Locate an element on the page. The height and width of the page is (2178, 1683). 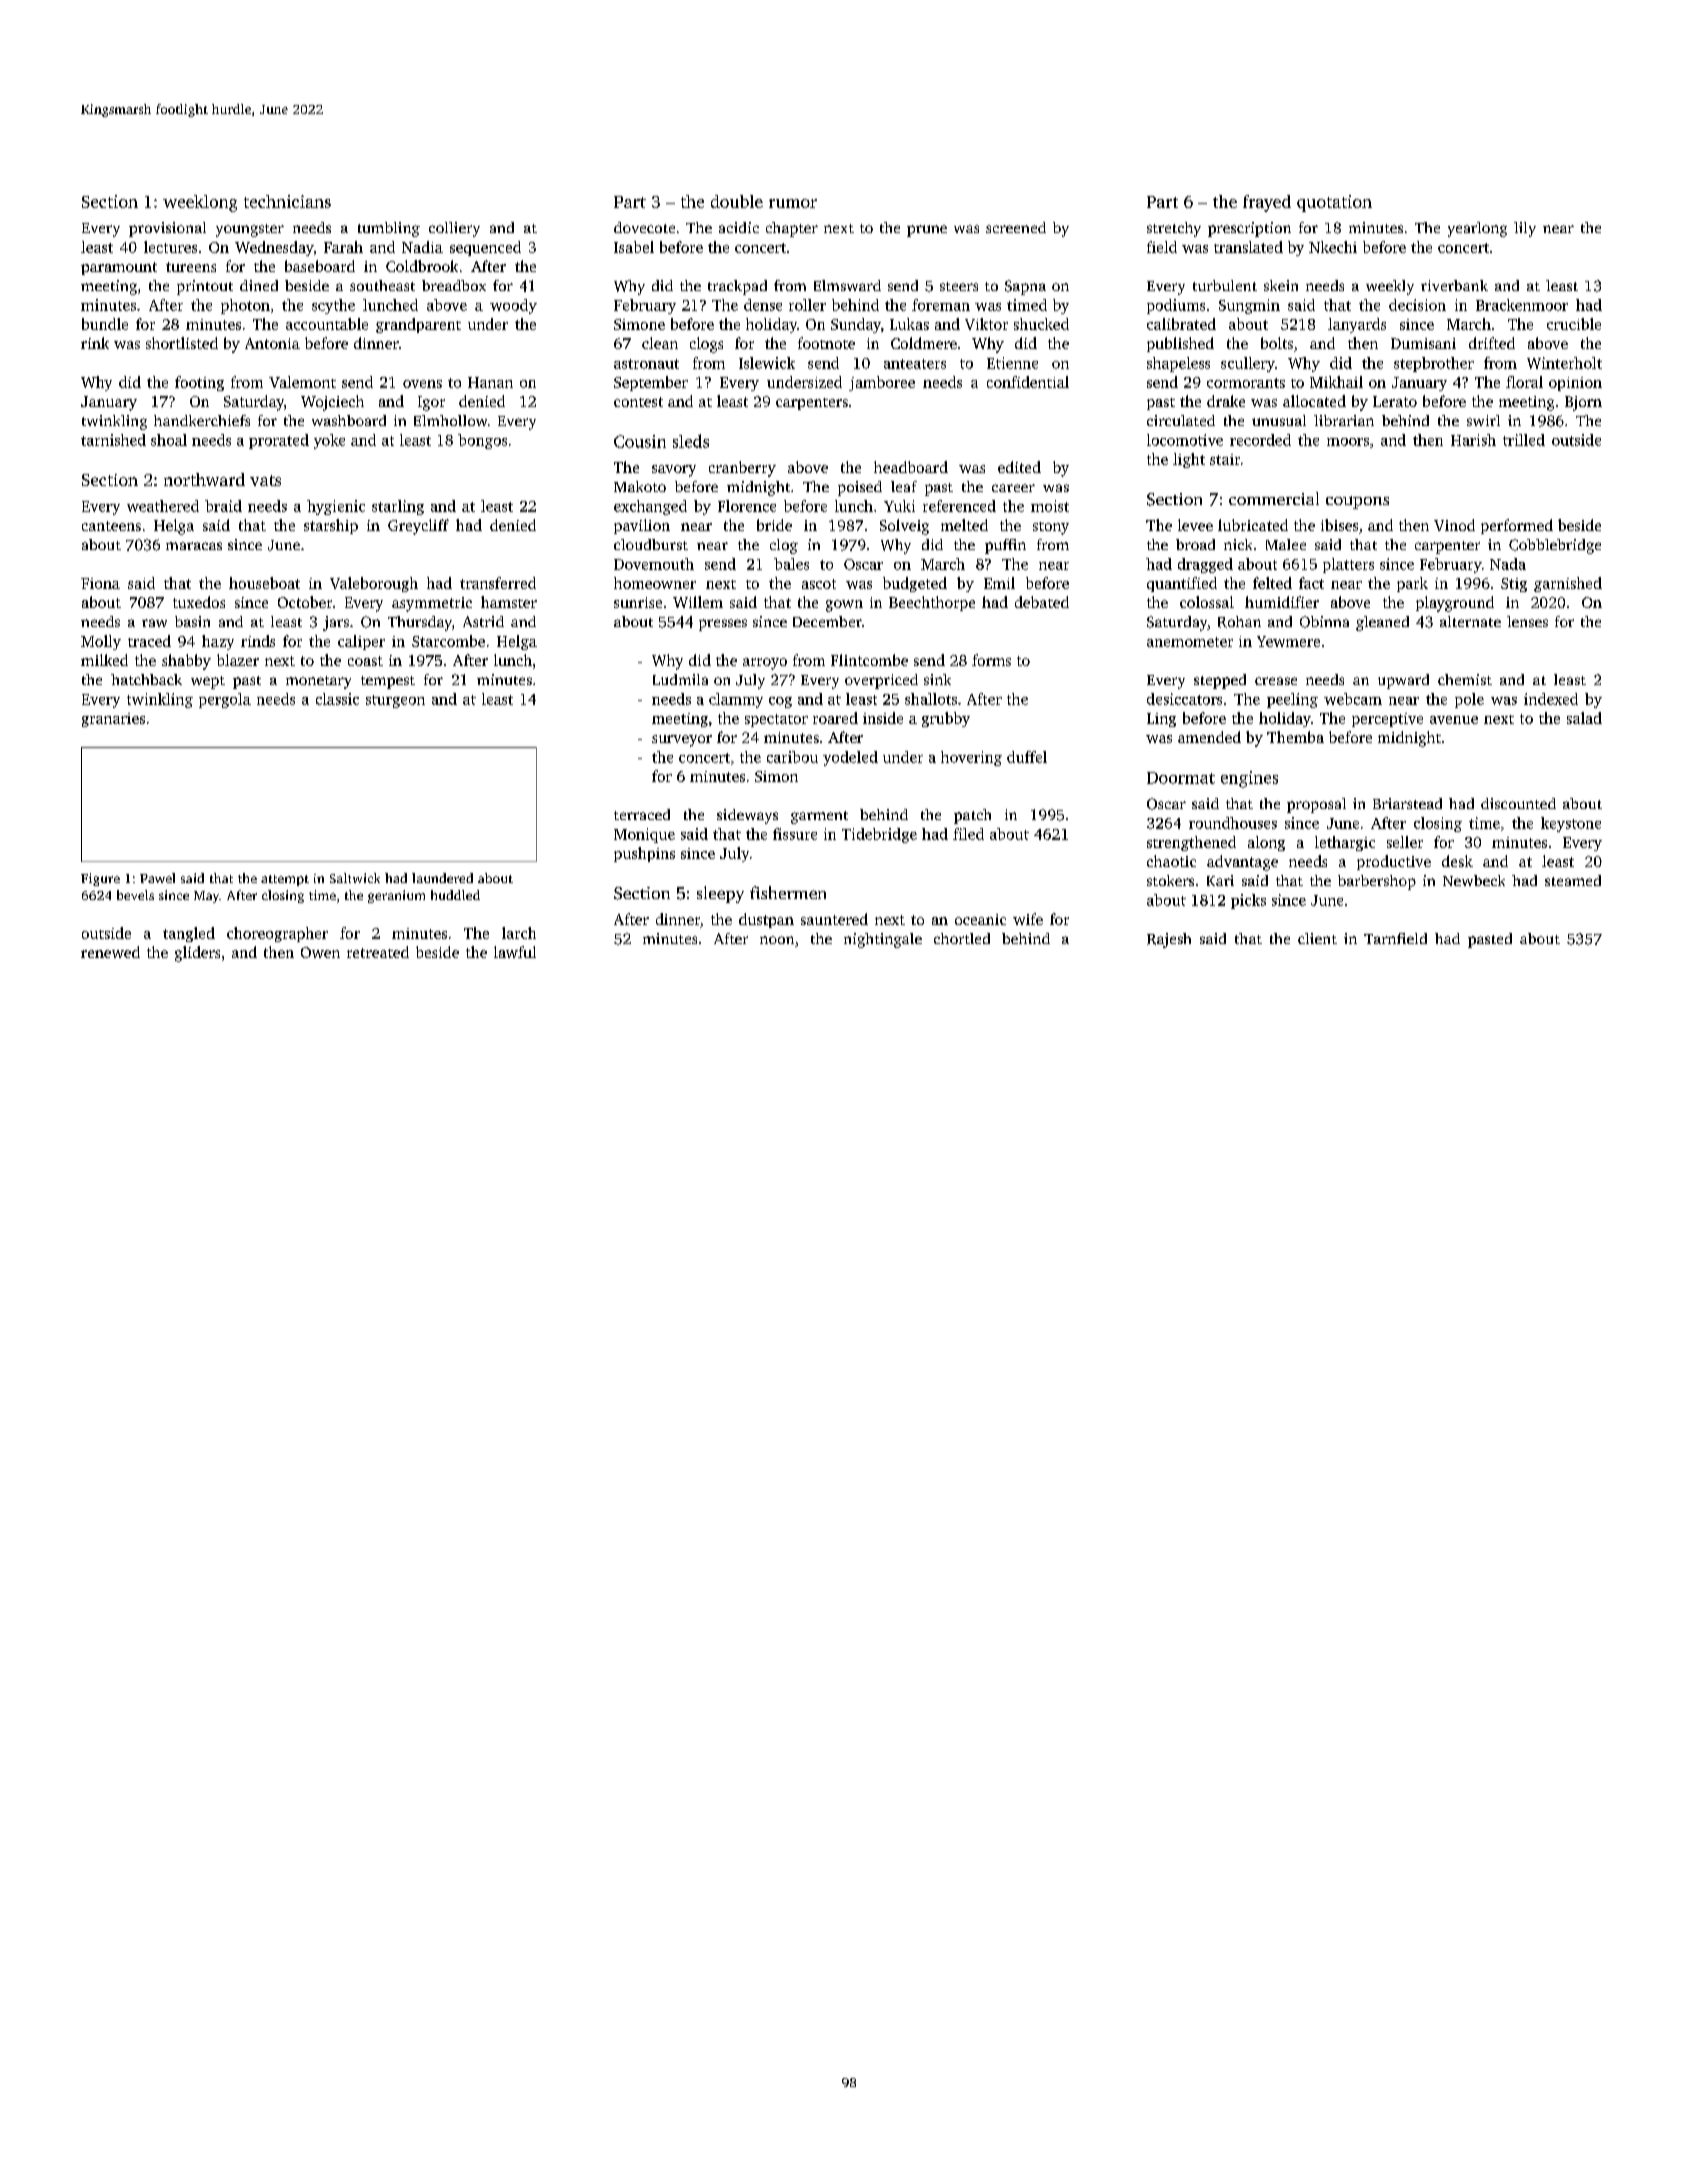
humidifier is located at coordinates (1282, 602).
